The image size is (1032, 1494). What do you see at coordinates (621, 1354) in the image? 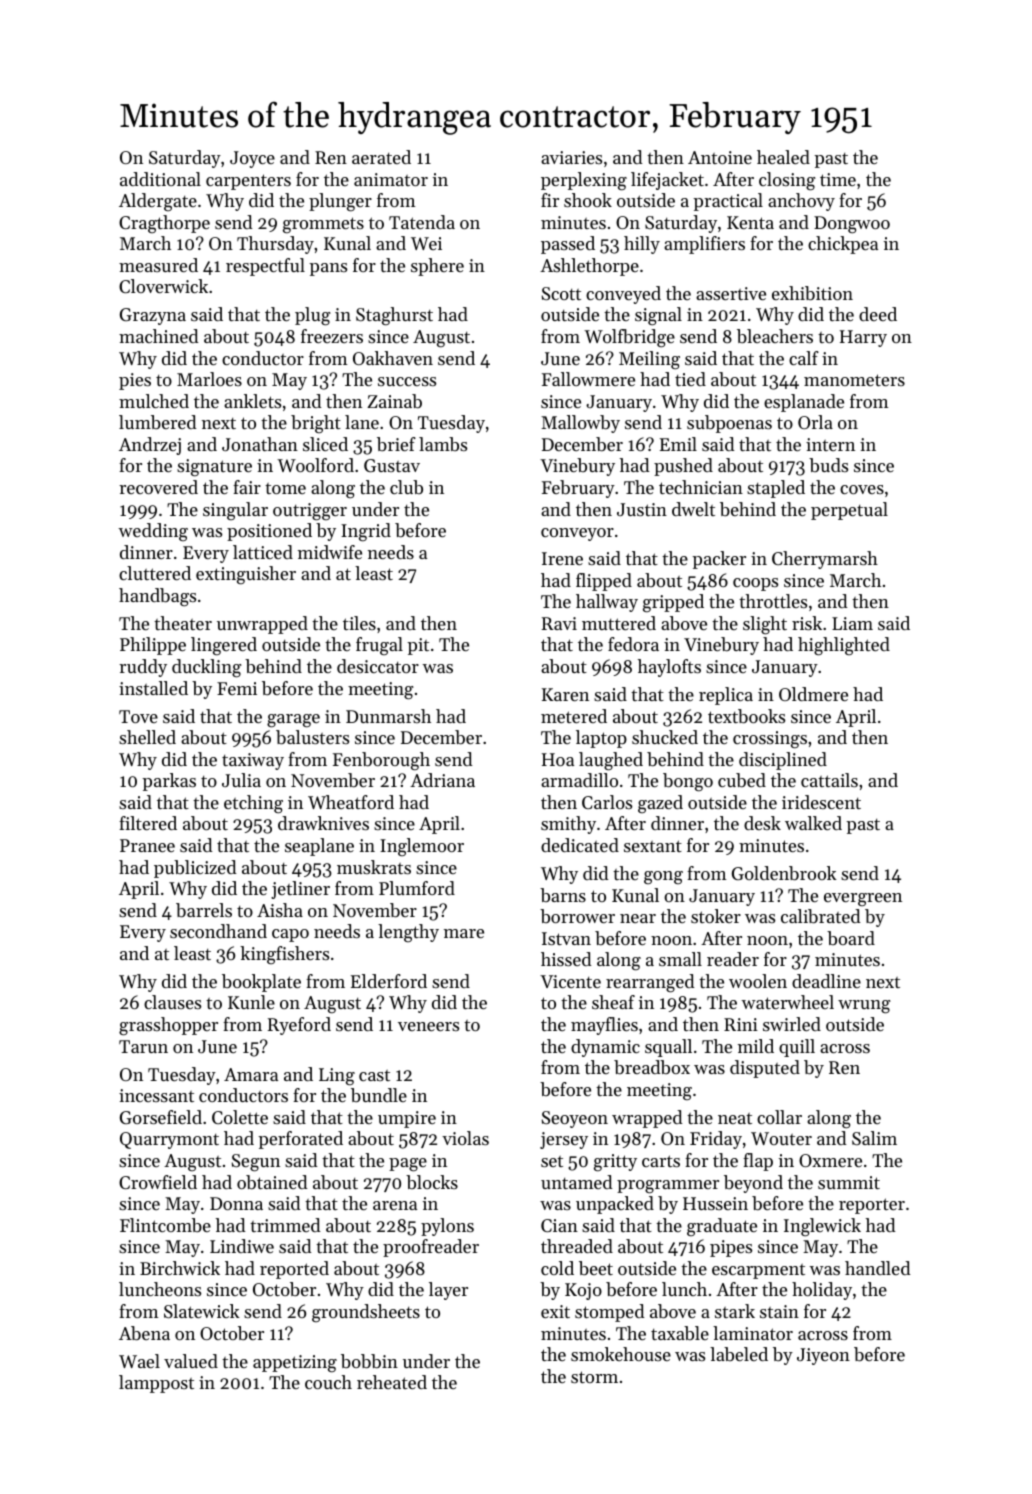
I see `smokehouse` at bounding box center [621, 1354].
